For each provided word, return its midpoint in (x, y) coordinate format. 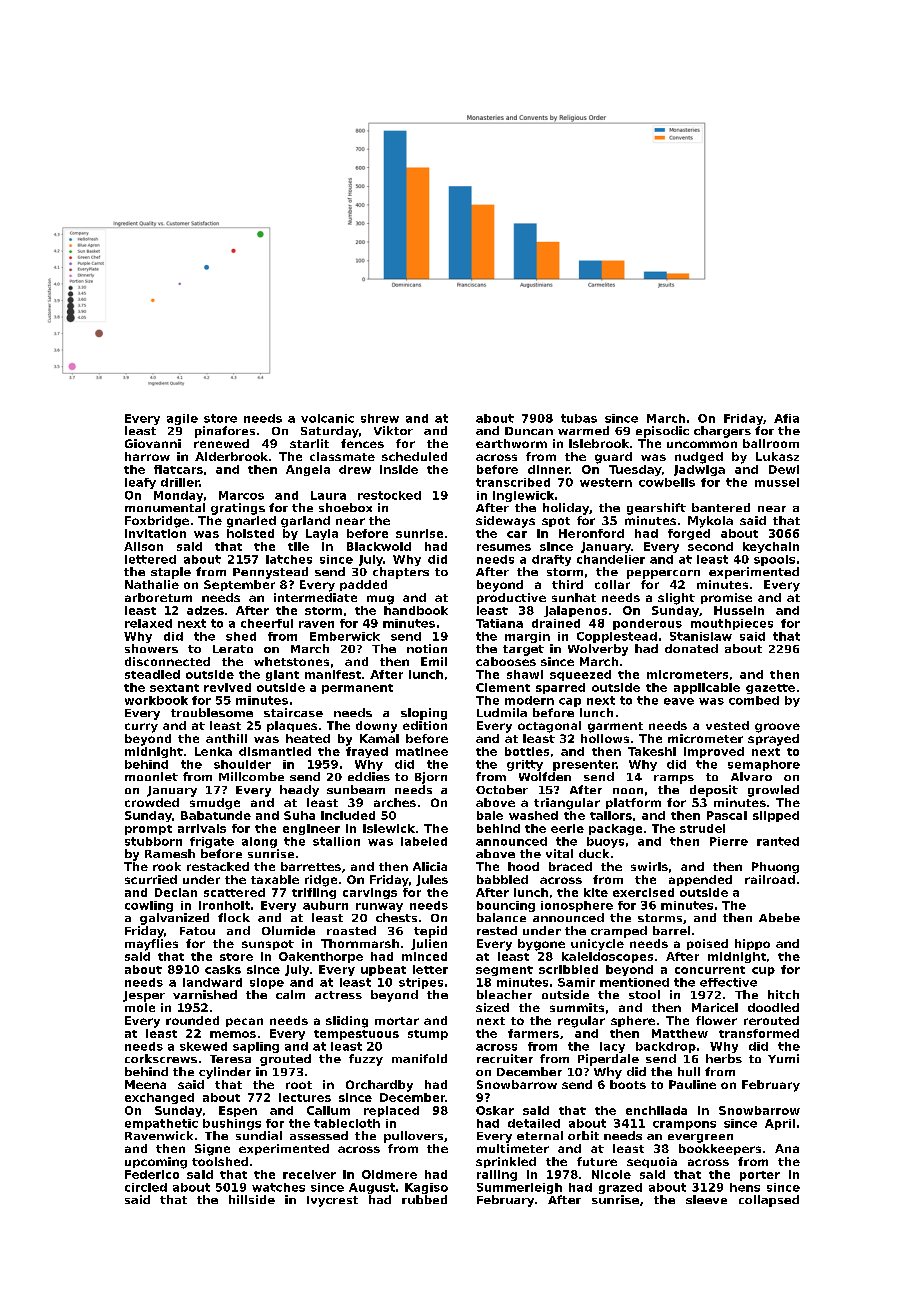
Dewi (784, 469)
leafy (140, 483)
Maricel (715, 1007)
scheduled (414, 456)
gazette (770, 689)
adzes (205, 610)
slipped (776, 816)
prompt (148, 830)
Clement (503, 687)
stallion (336, 841)
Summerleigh (519, 1188)
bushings (232, 1124)
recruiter (505, 1058)
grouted (285, 1060)
